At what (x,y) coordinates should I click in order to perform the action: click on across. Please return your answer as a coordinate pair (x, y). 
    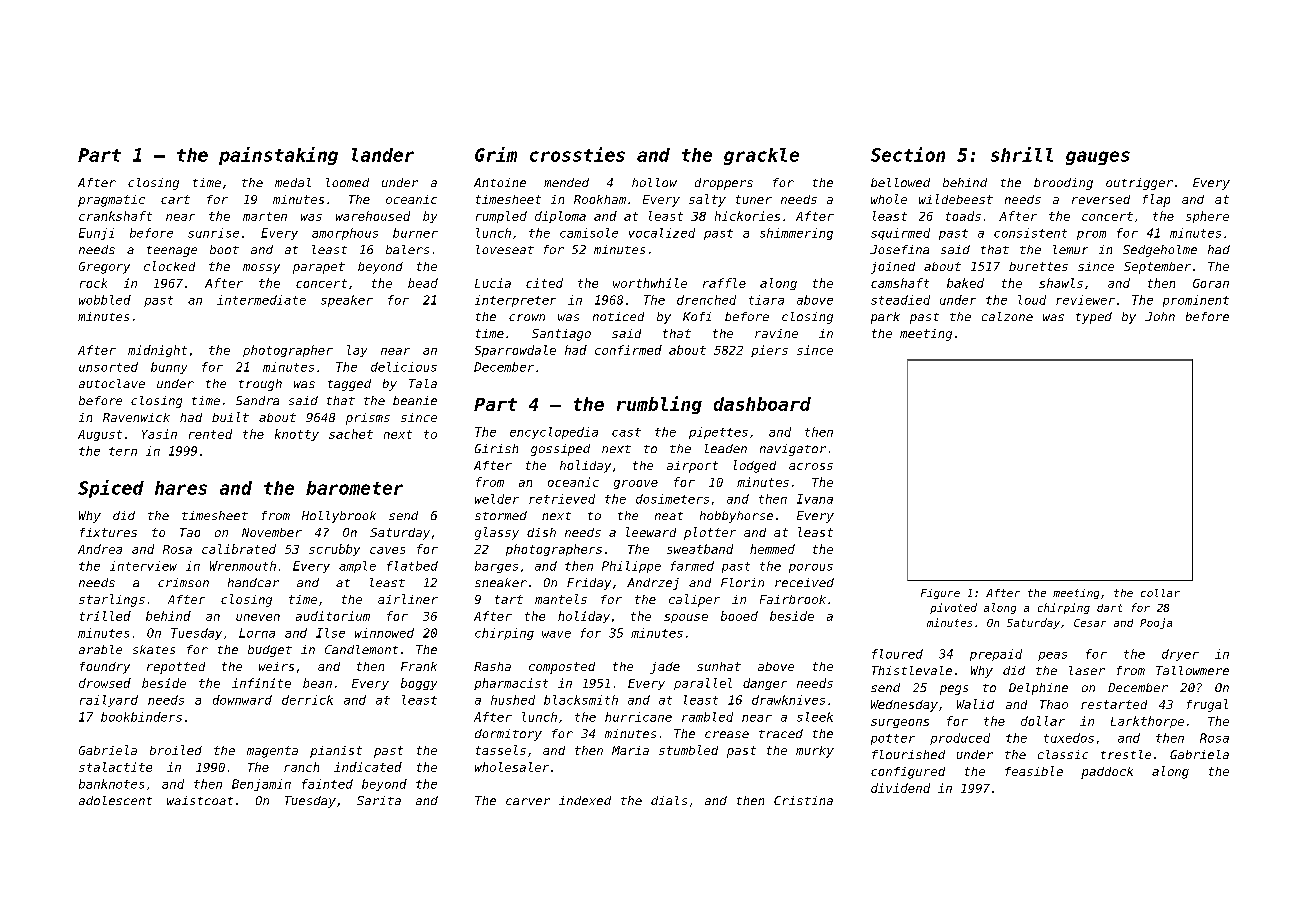
    Looking at the image, I should click on (811, 466).
